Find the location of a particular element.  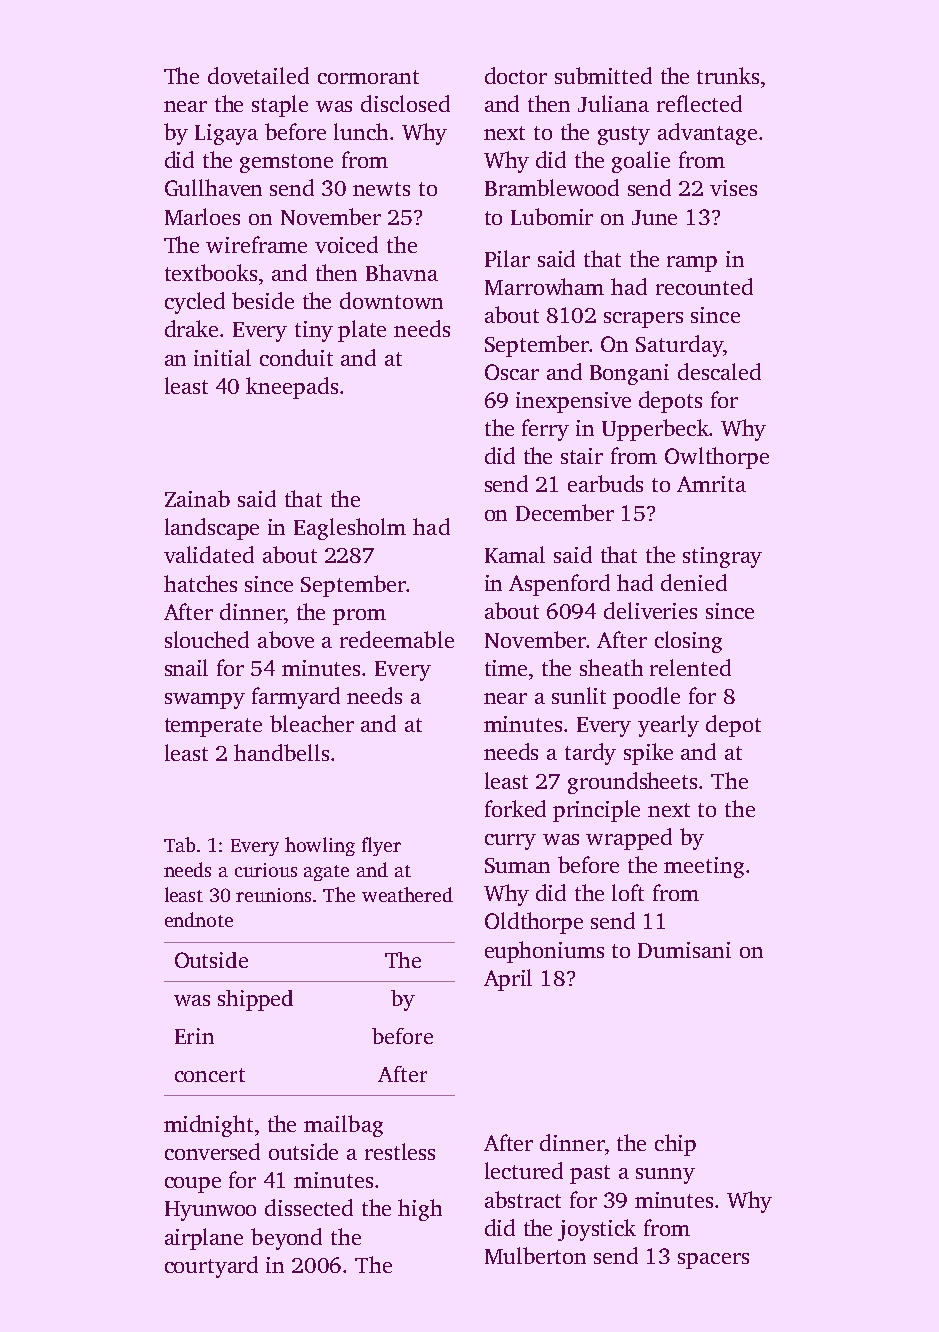

Dumisani is located at coordinates (684, 950).
